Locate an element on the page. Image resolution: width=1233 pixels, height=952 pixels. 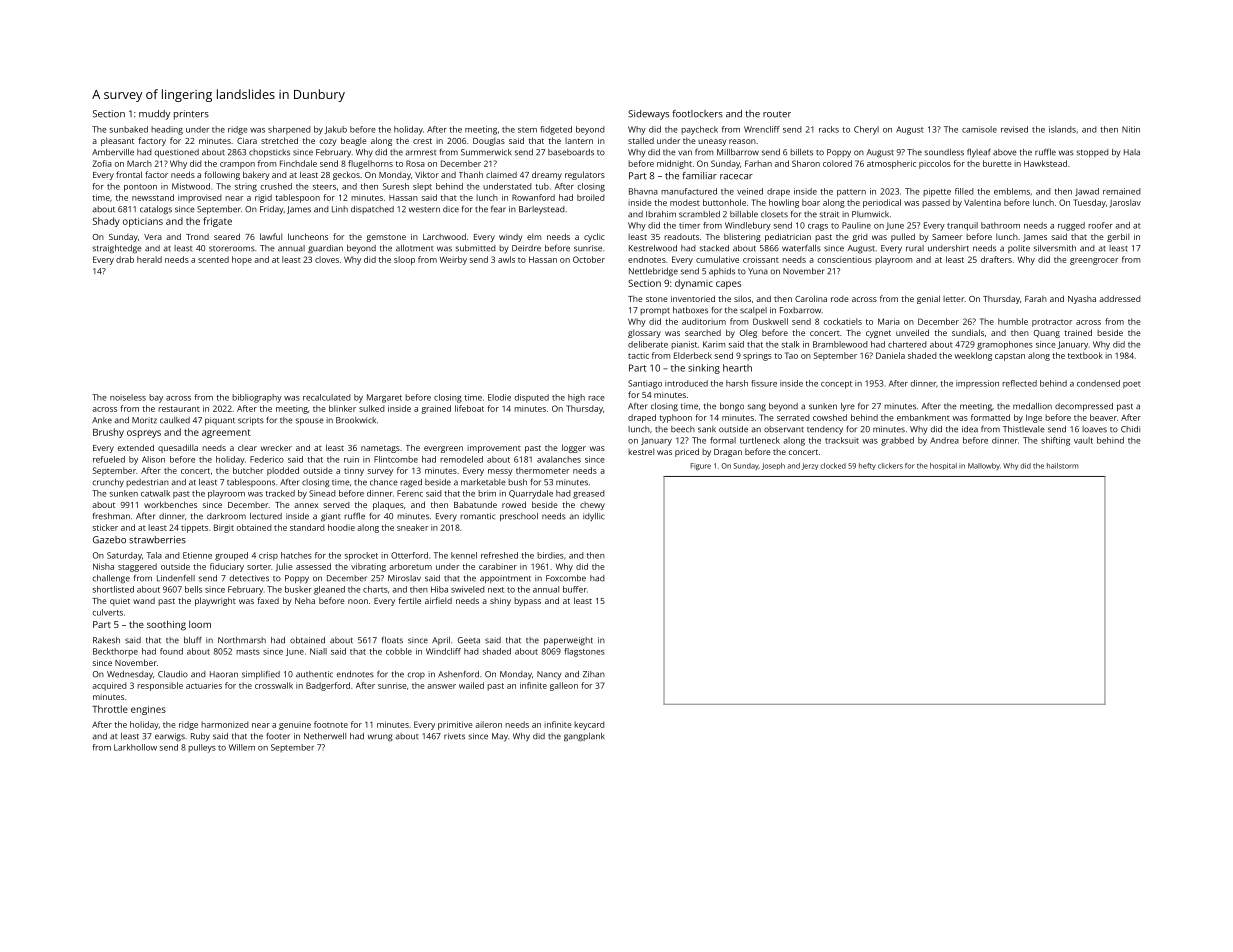
grained is located at coordinates (436, 409).
